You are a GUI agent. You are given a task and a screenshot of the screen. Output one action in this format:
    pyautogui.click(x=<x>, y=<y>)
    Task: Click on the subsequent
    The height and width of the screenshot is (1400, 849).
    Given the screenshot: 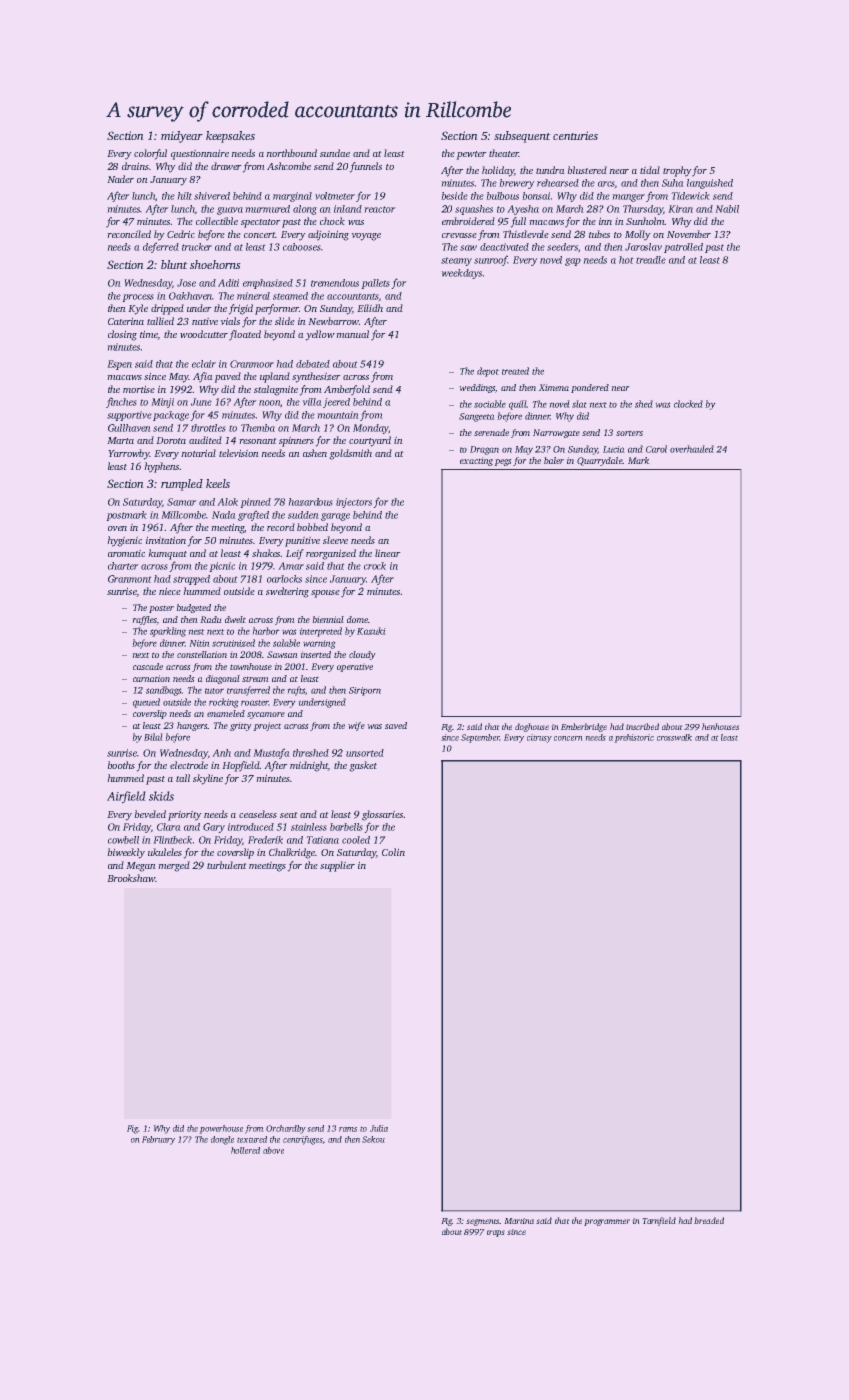 What is the action you would take?
    pyautogui.click(x=522, y=137)
